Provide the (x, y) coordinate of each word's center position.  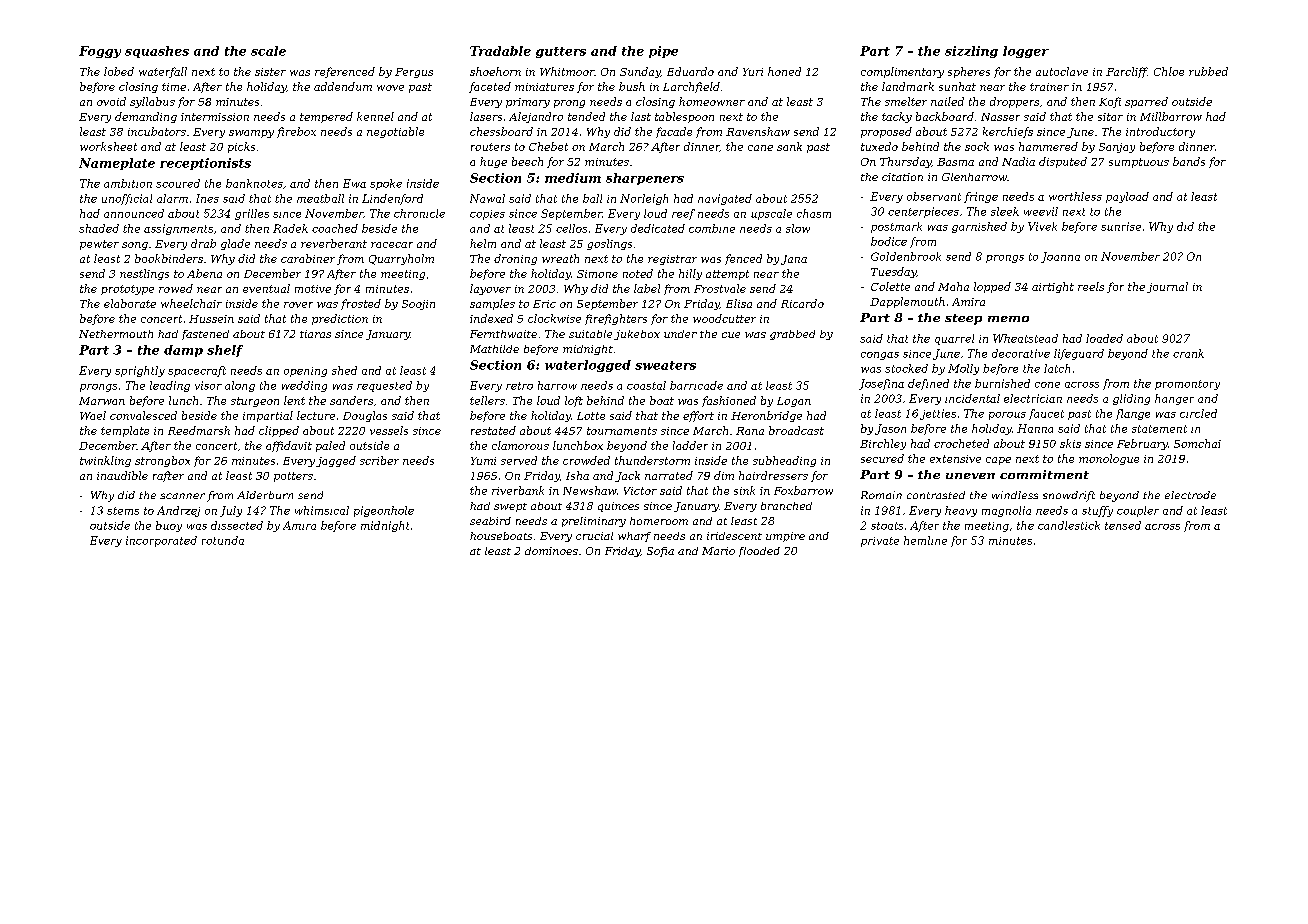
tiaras (315, 334)
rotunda (223, 540)
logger (1026, 52)
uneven (970, 476)
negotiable (395, 132)
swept (510, 507)
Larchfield (691, 87)
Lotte (591, 416)
